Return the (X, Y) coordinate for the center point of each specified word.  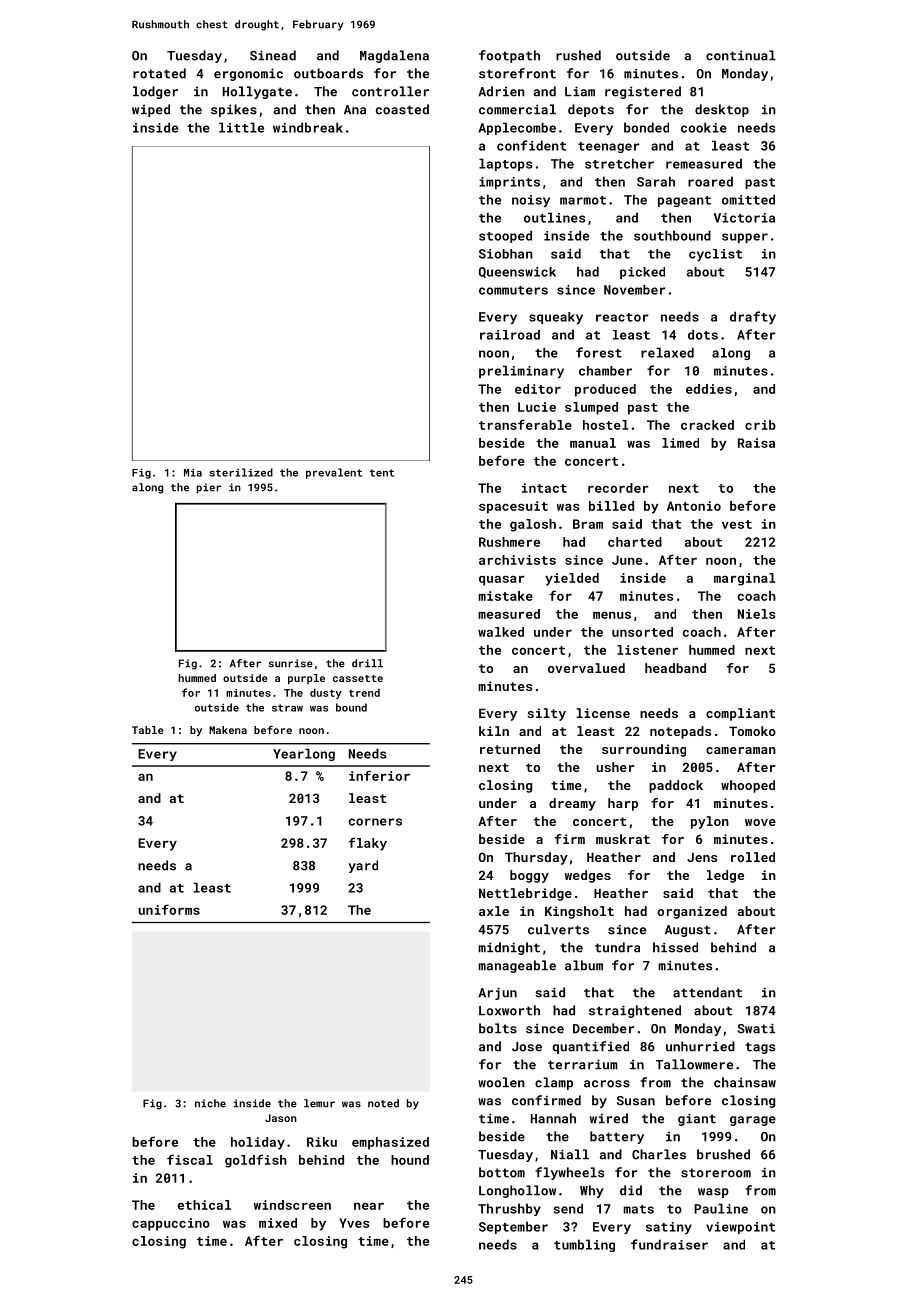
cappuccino (171, 1224)
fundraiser (669, 1244)
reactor (622, 317)
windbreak (308, 127)
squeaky (556, 318)
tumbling (584, 1245)
